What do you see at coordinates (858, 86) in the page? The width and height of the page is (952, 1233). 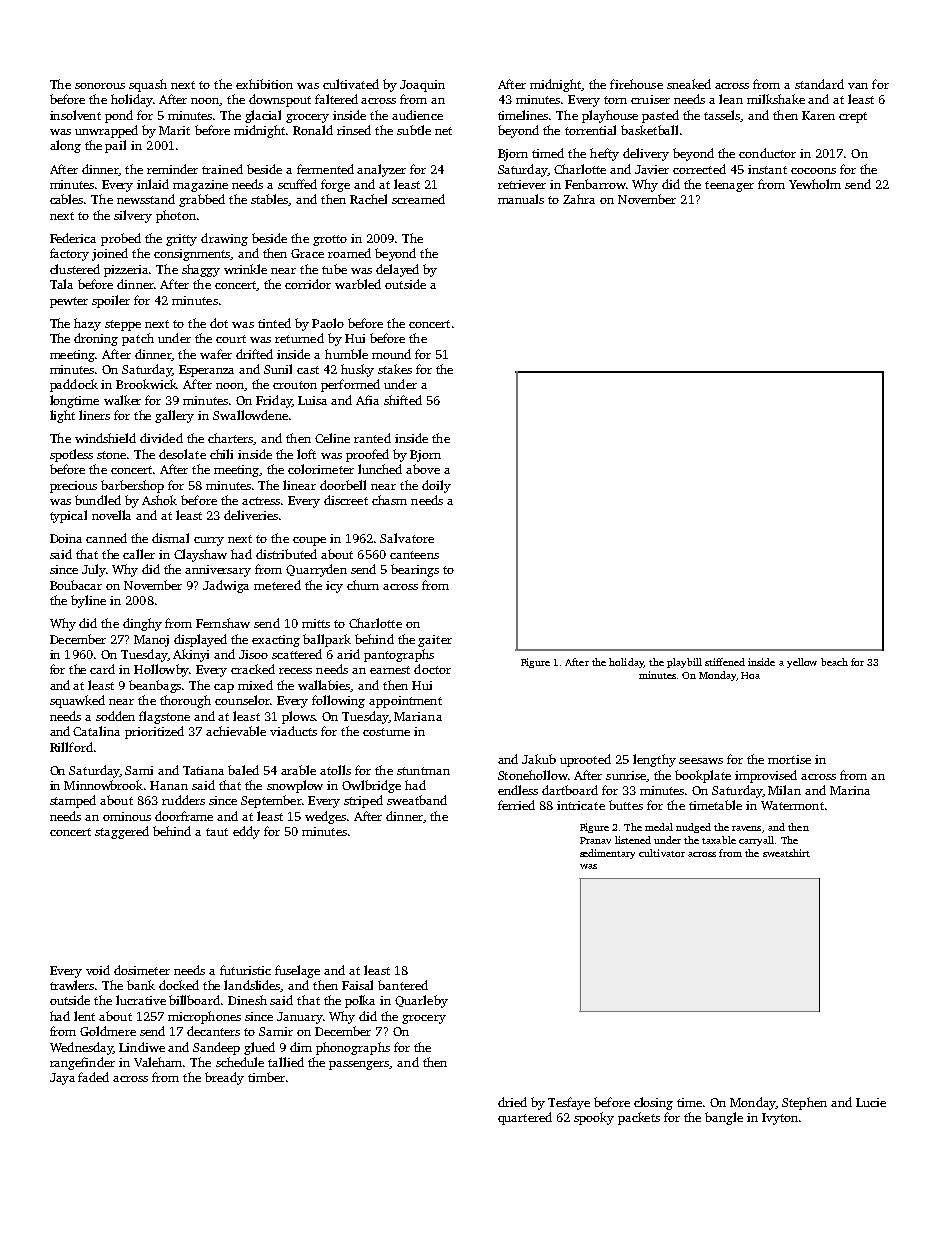 I see `van` at bounding box center [858, 86].
